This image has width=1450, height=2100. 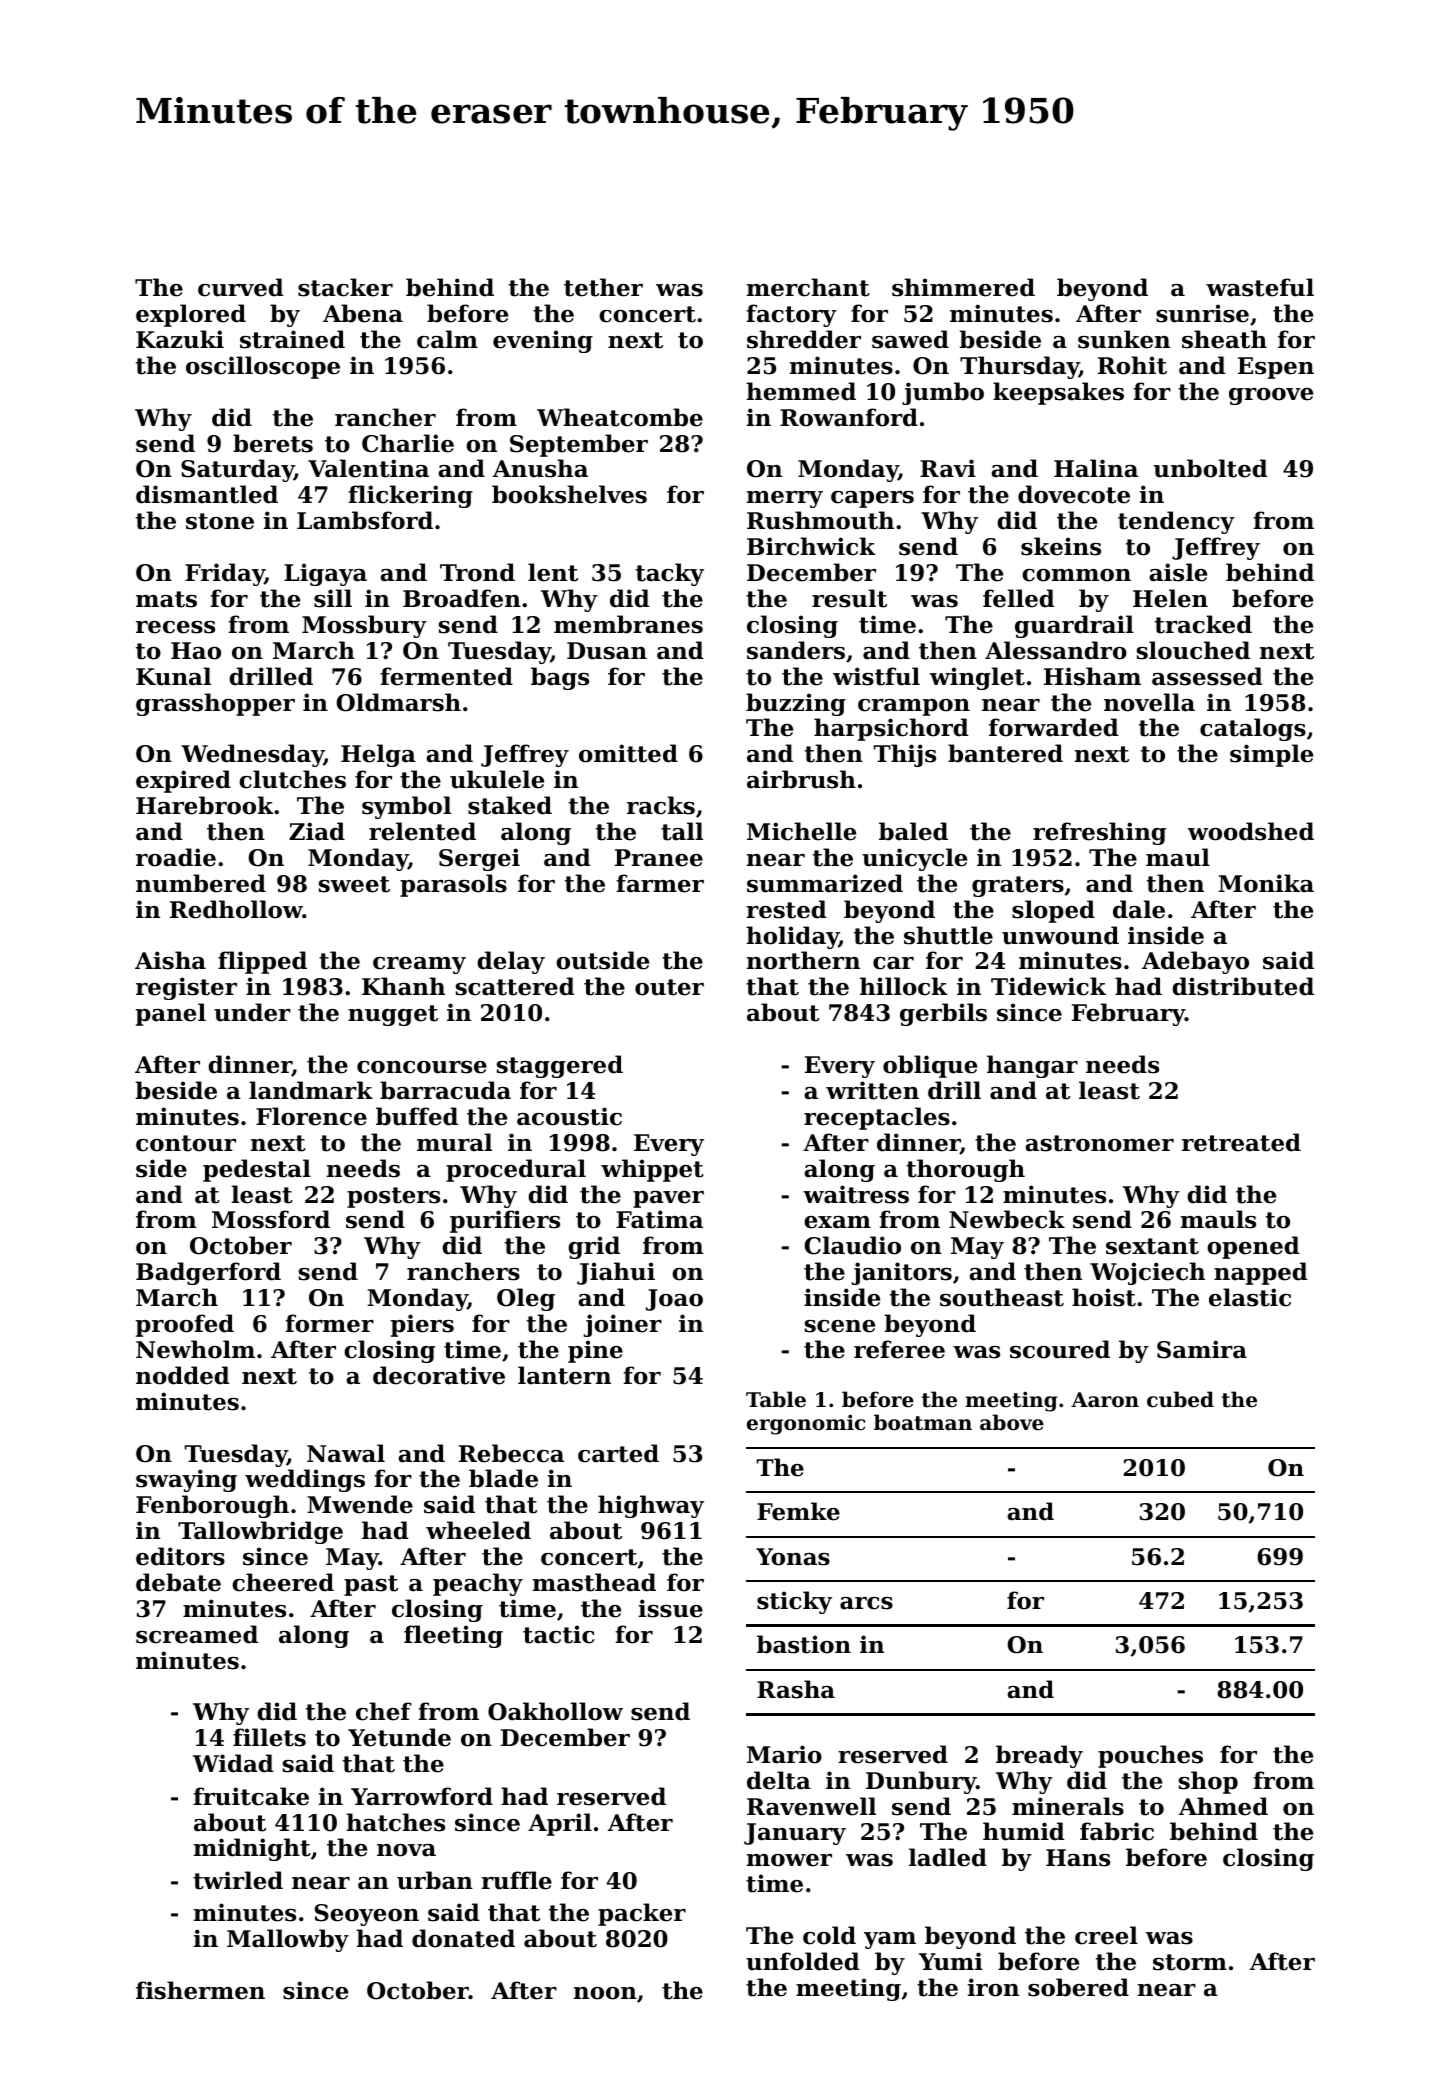 What do you see at coordinates (240, 287) in the image?
I see `curved` at bounding box center [240, 287].
